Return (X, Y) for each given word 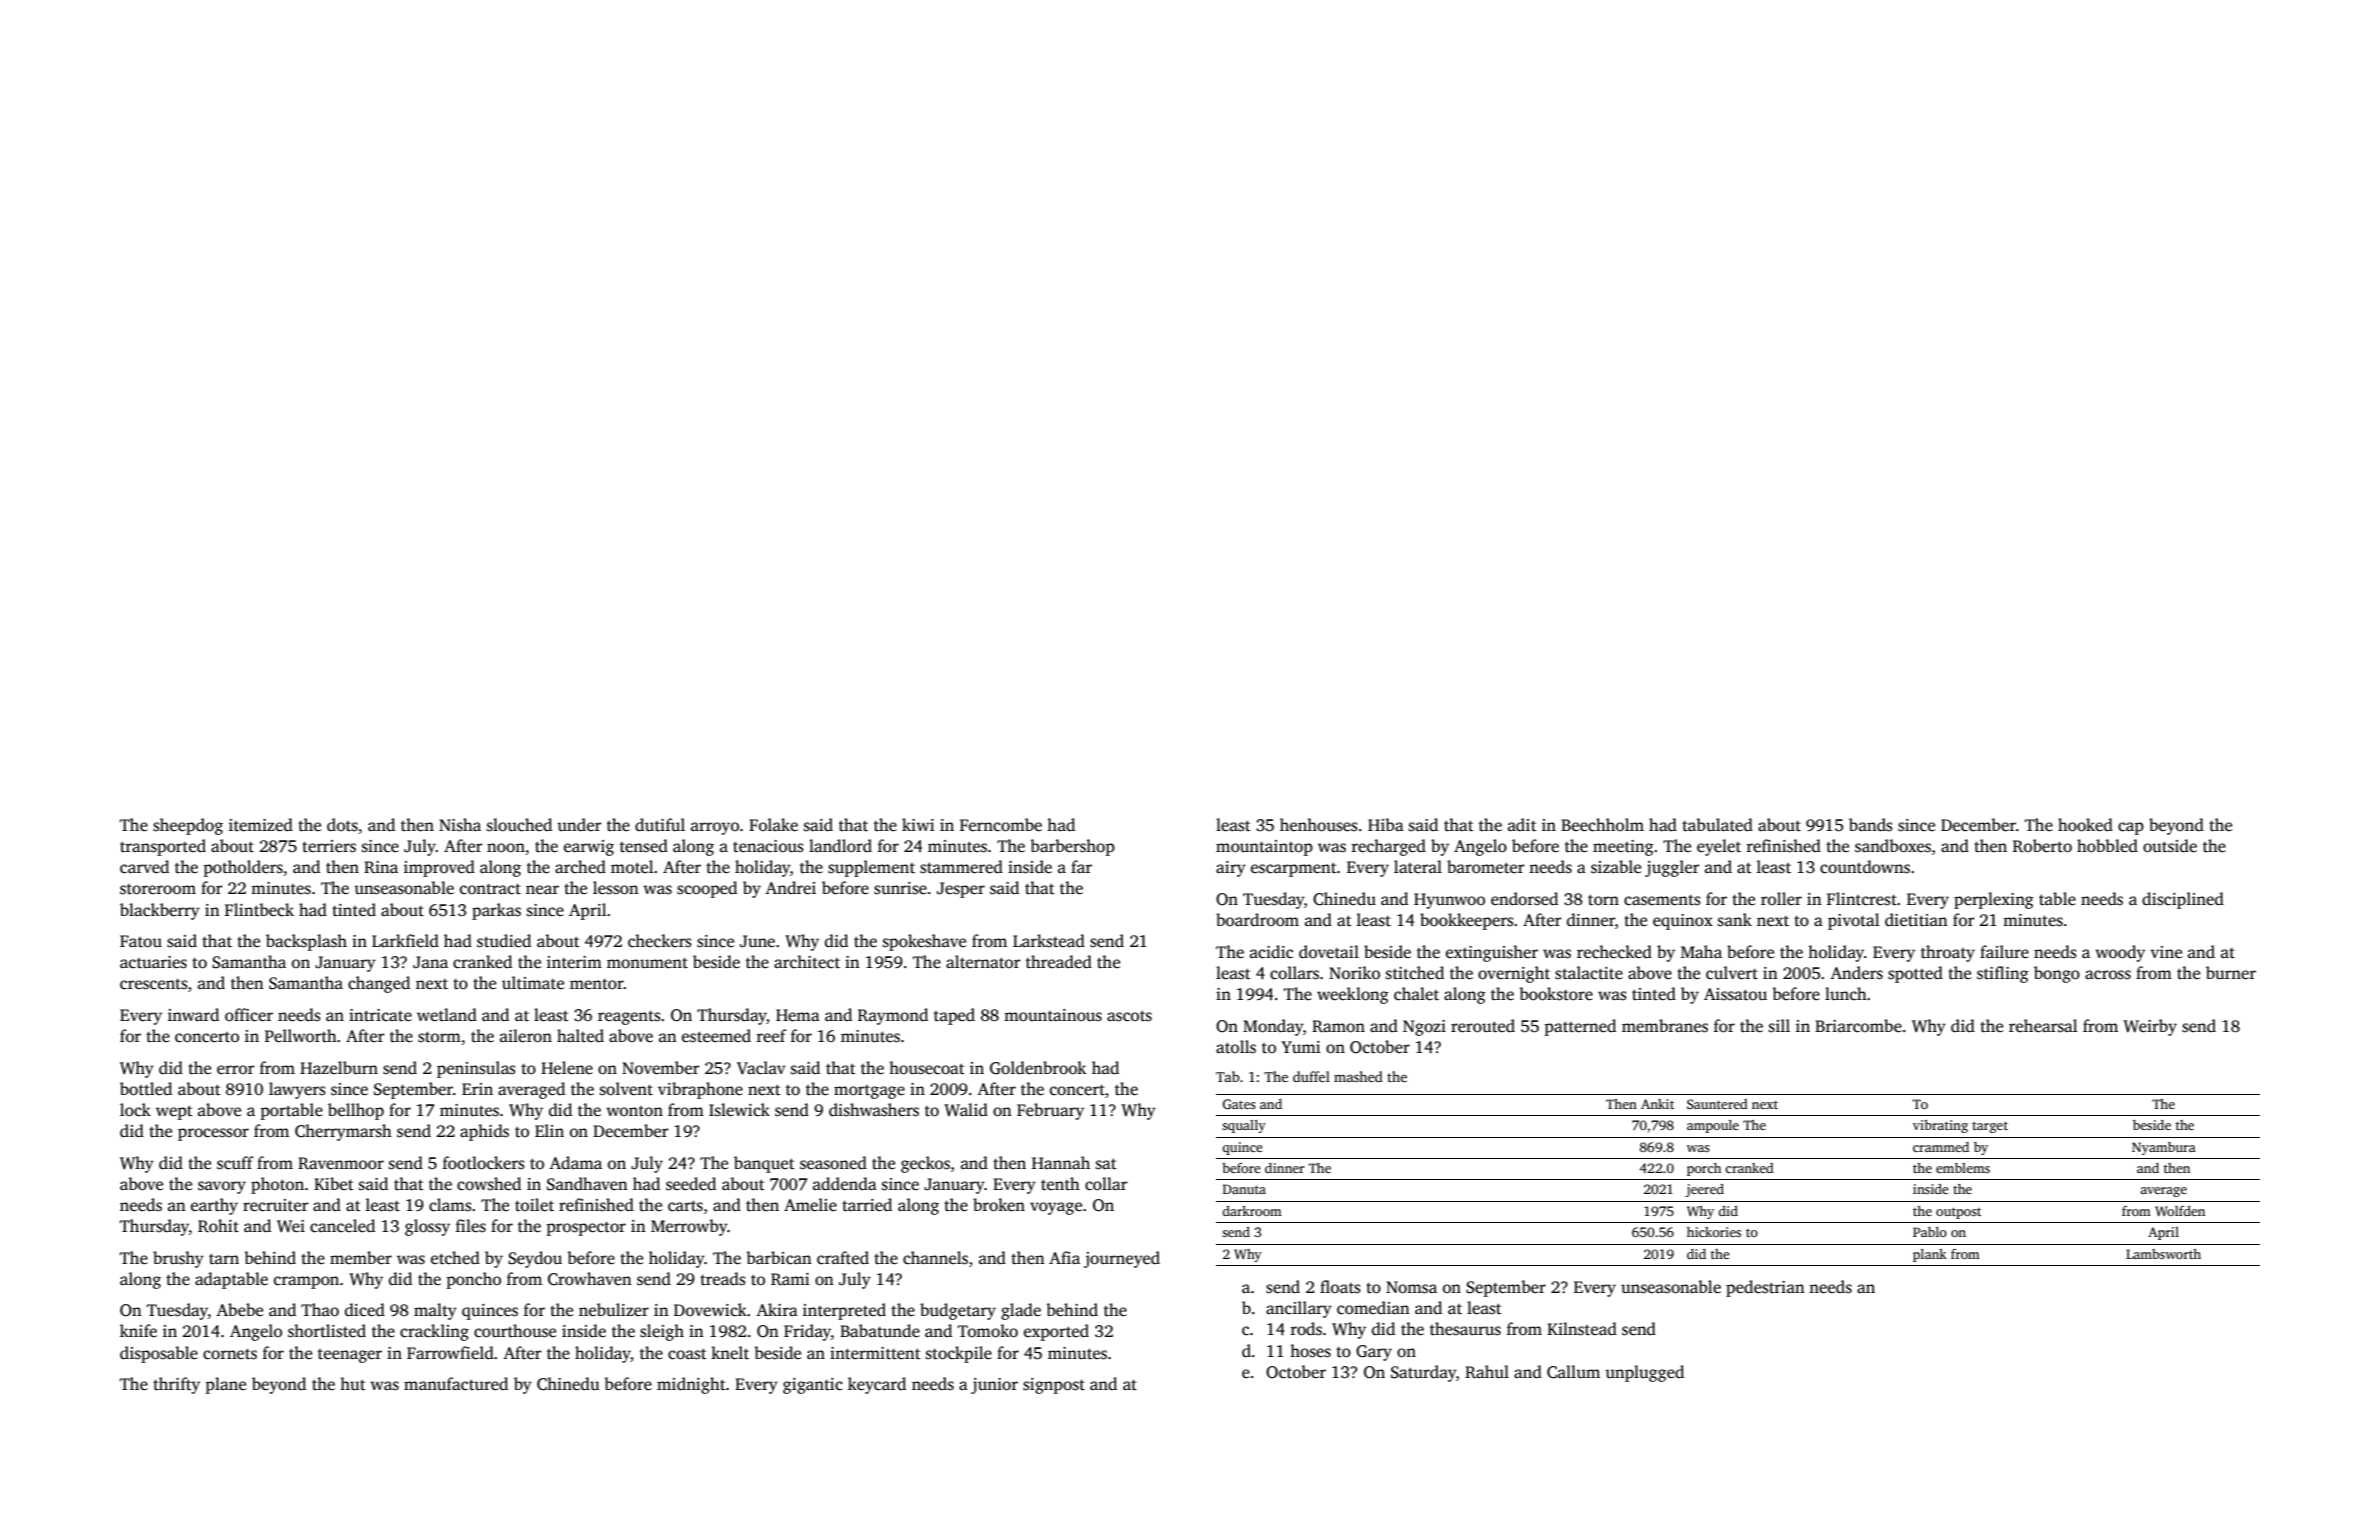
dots (342, 825)
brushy (178, 1259)
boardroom (1257, 920)
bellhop (356, 1111)
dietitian (1916, 920)
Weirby (2150, 1027)
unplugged (1644, 1373)
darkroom (1252, 1211)
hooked (2085, 825)
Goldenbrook (1038, 1068)
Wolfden (2180, 1211)
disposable (159, 1354)
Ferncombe (1001, 825)
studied (504, 941)
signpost (1054, 1386)
